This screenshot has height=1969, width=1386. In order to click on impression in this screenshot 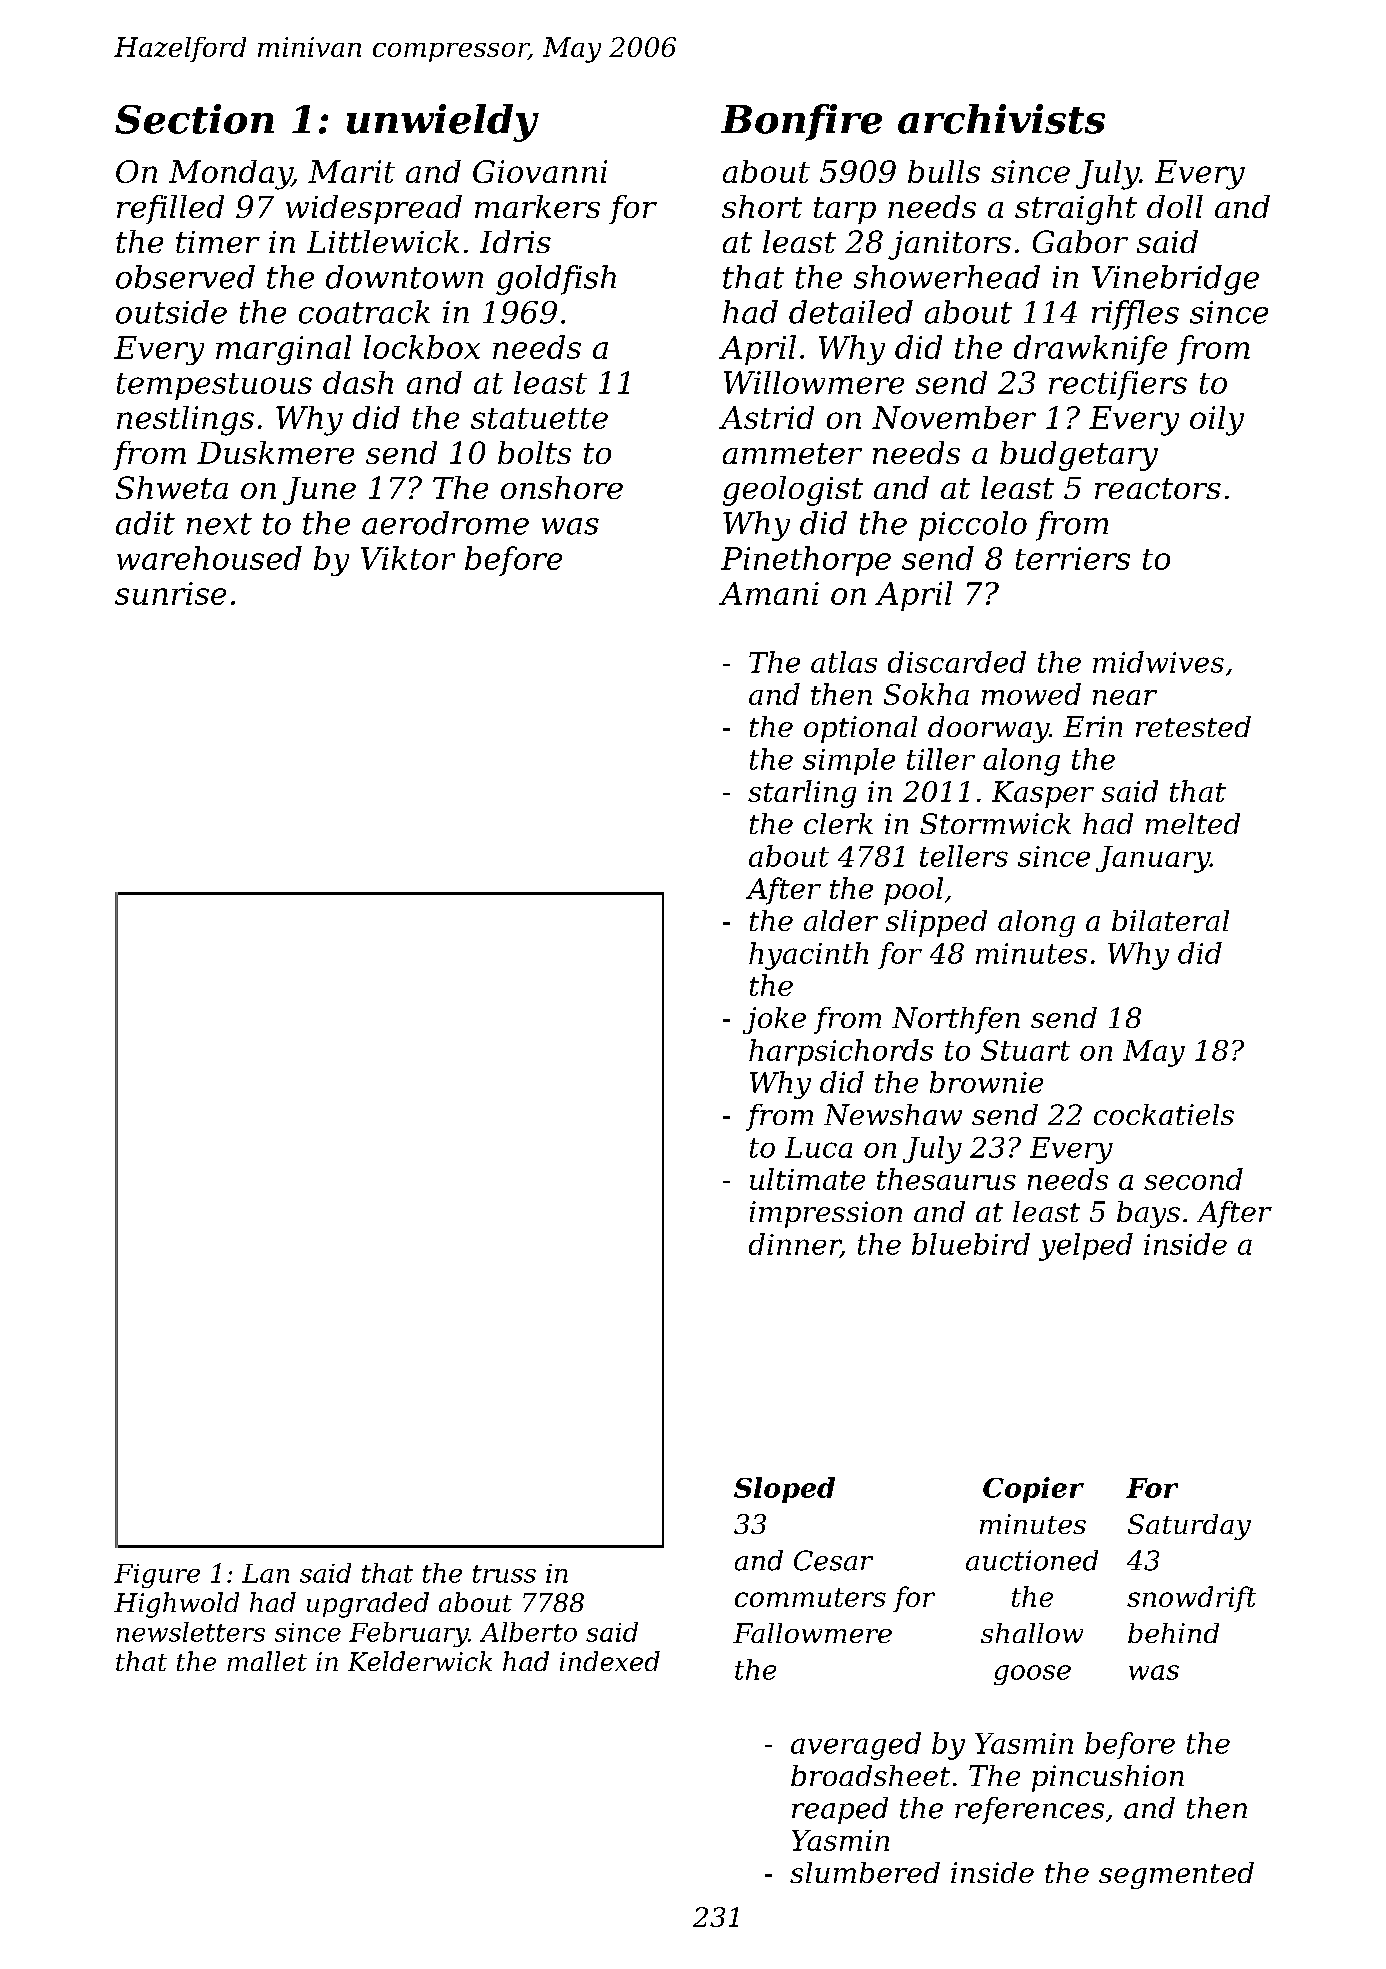, I will do `click(826, 1214)`.
